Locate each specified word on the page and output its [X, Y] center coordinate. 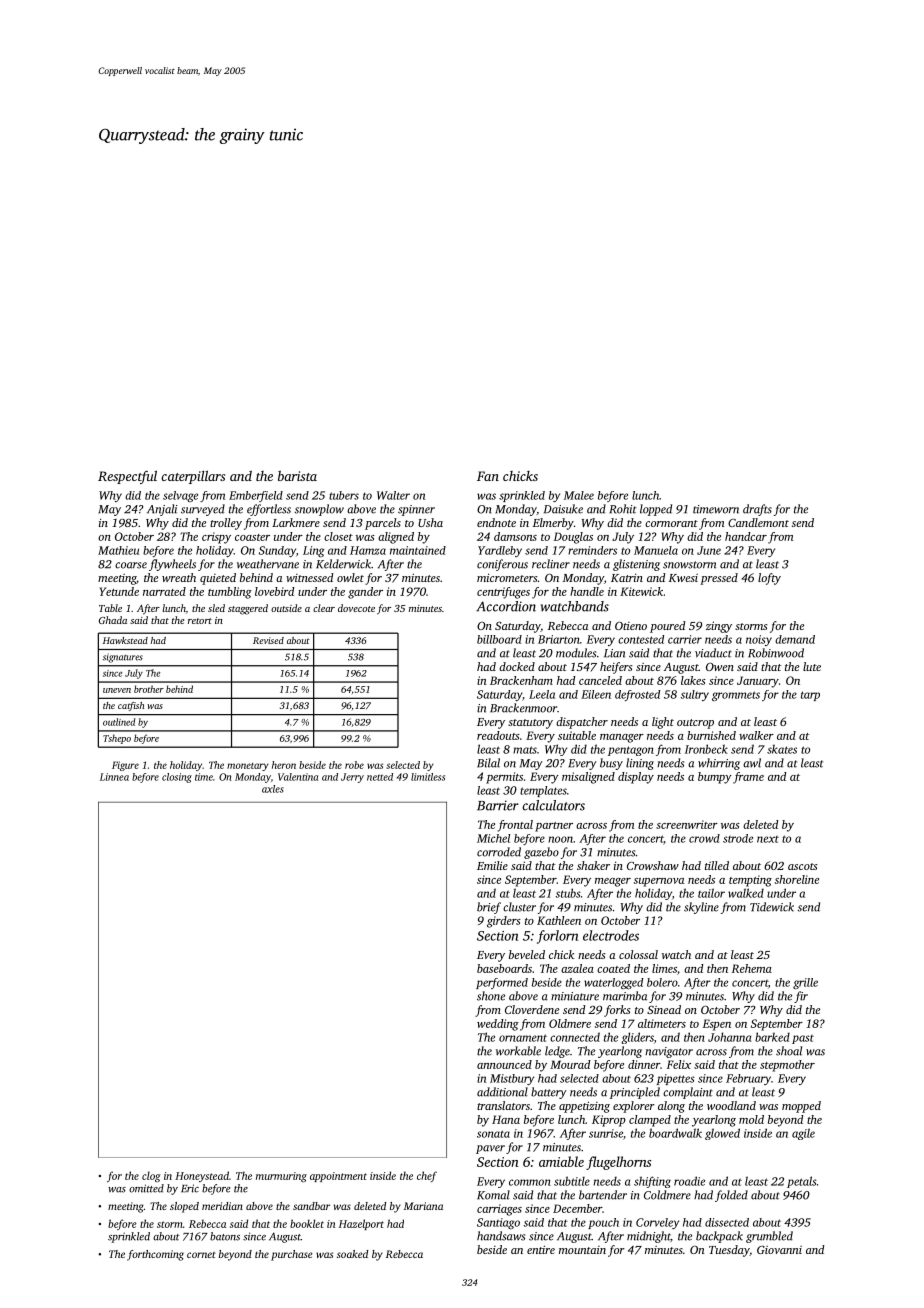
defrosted [637, 695]
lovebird [275, 591]
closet [338, 536]
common [530, 1182]
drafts [757, 510]
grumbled [769, 1237]
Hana [506, 1119]
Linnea [114, 777]
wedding [498, 1025]
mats [525, 750]
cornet [201, 1255]
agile [803, 1134]
